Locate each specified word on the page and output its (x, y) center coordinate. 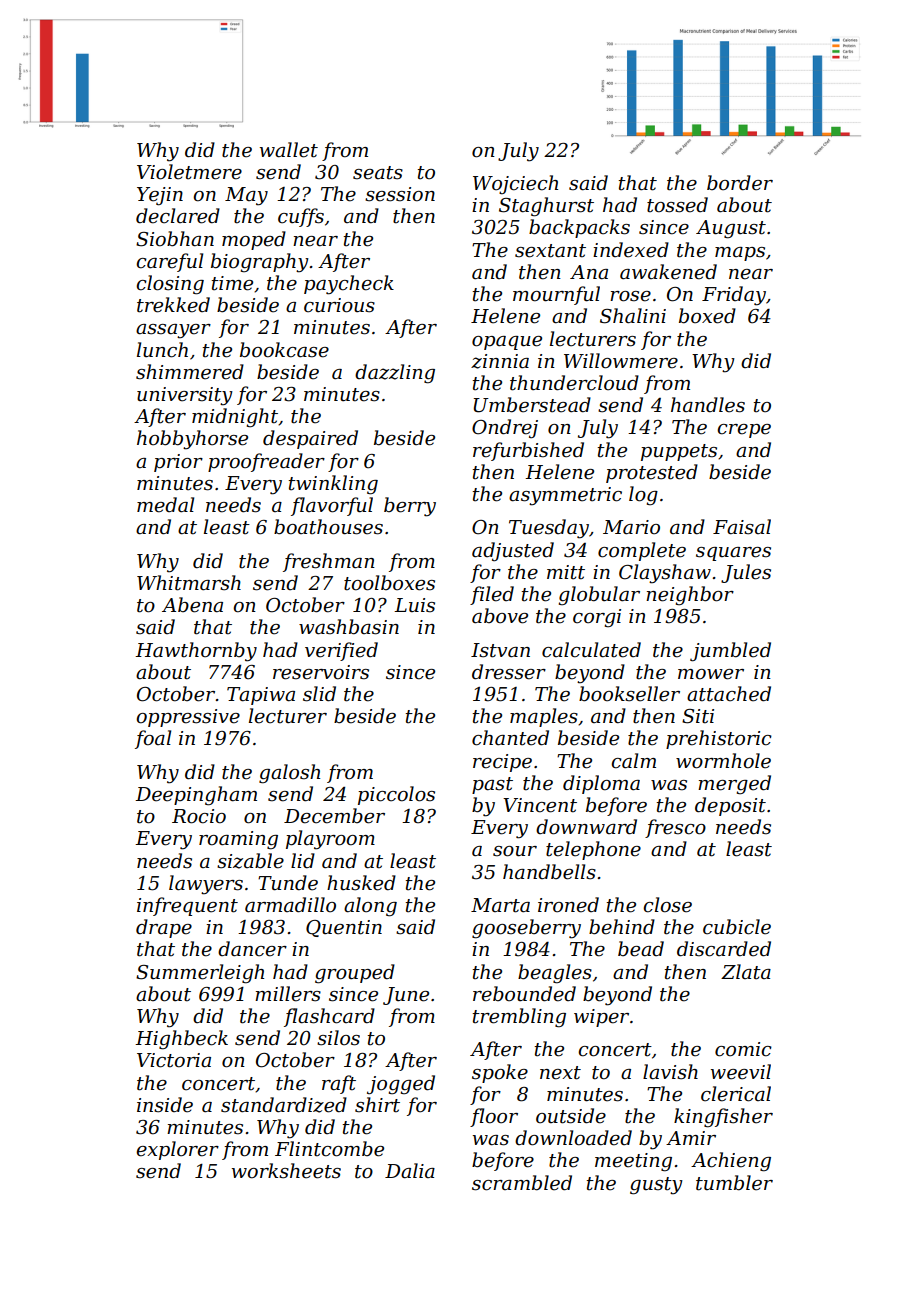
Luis (414, 605)
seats (378, 173)
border (740, 183)
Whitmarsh (189, 583)
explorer (177, 1150)
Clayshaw (665, 574)
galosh (289, 774)
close (667, 905)
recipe (502, 763)
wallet (289, 150)
